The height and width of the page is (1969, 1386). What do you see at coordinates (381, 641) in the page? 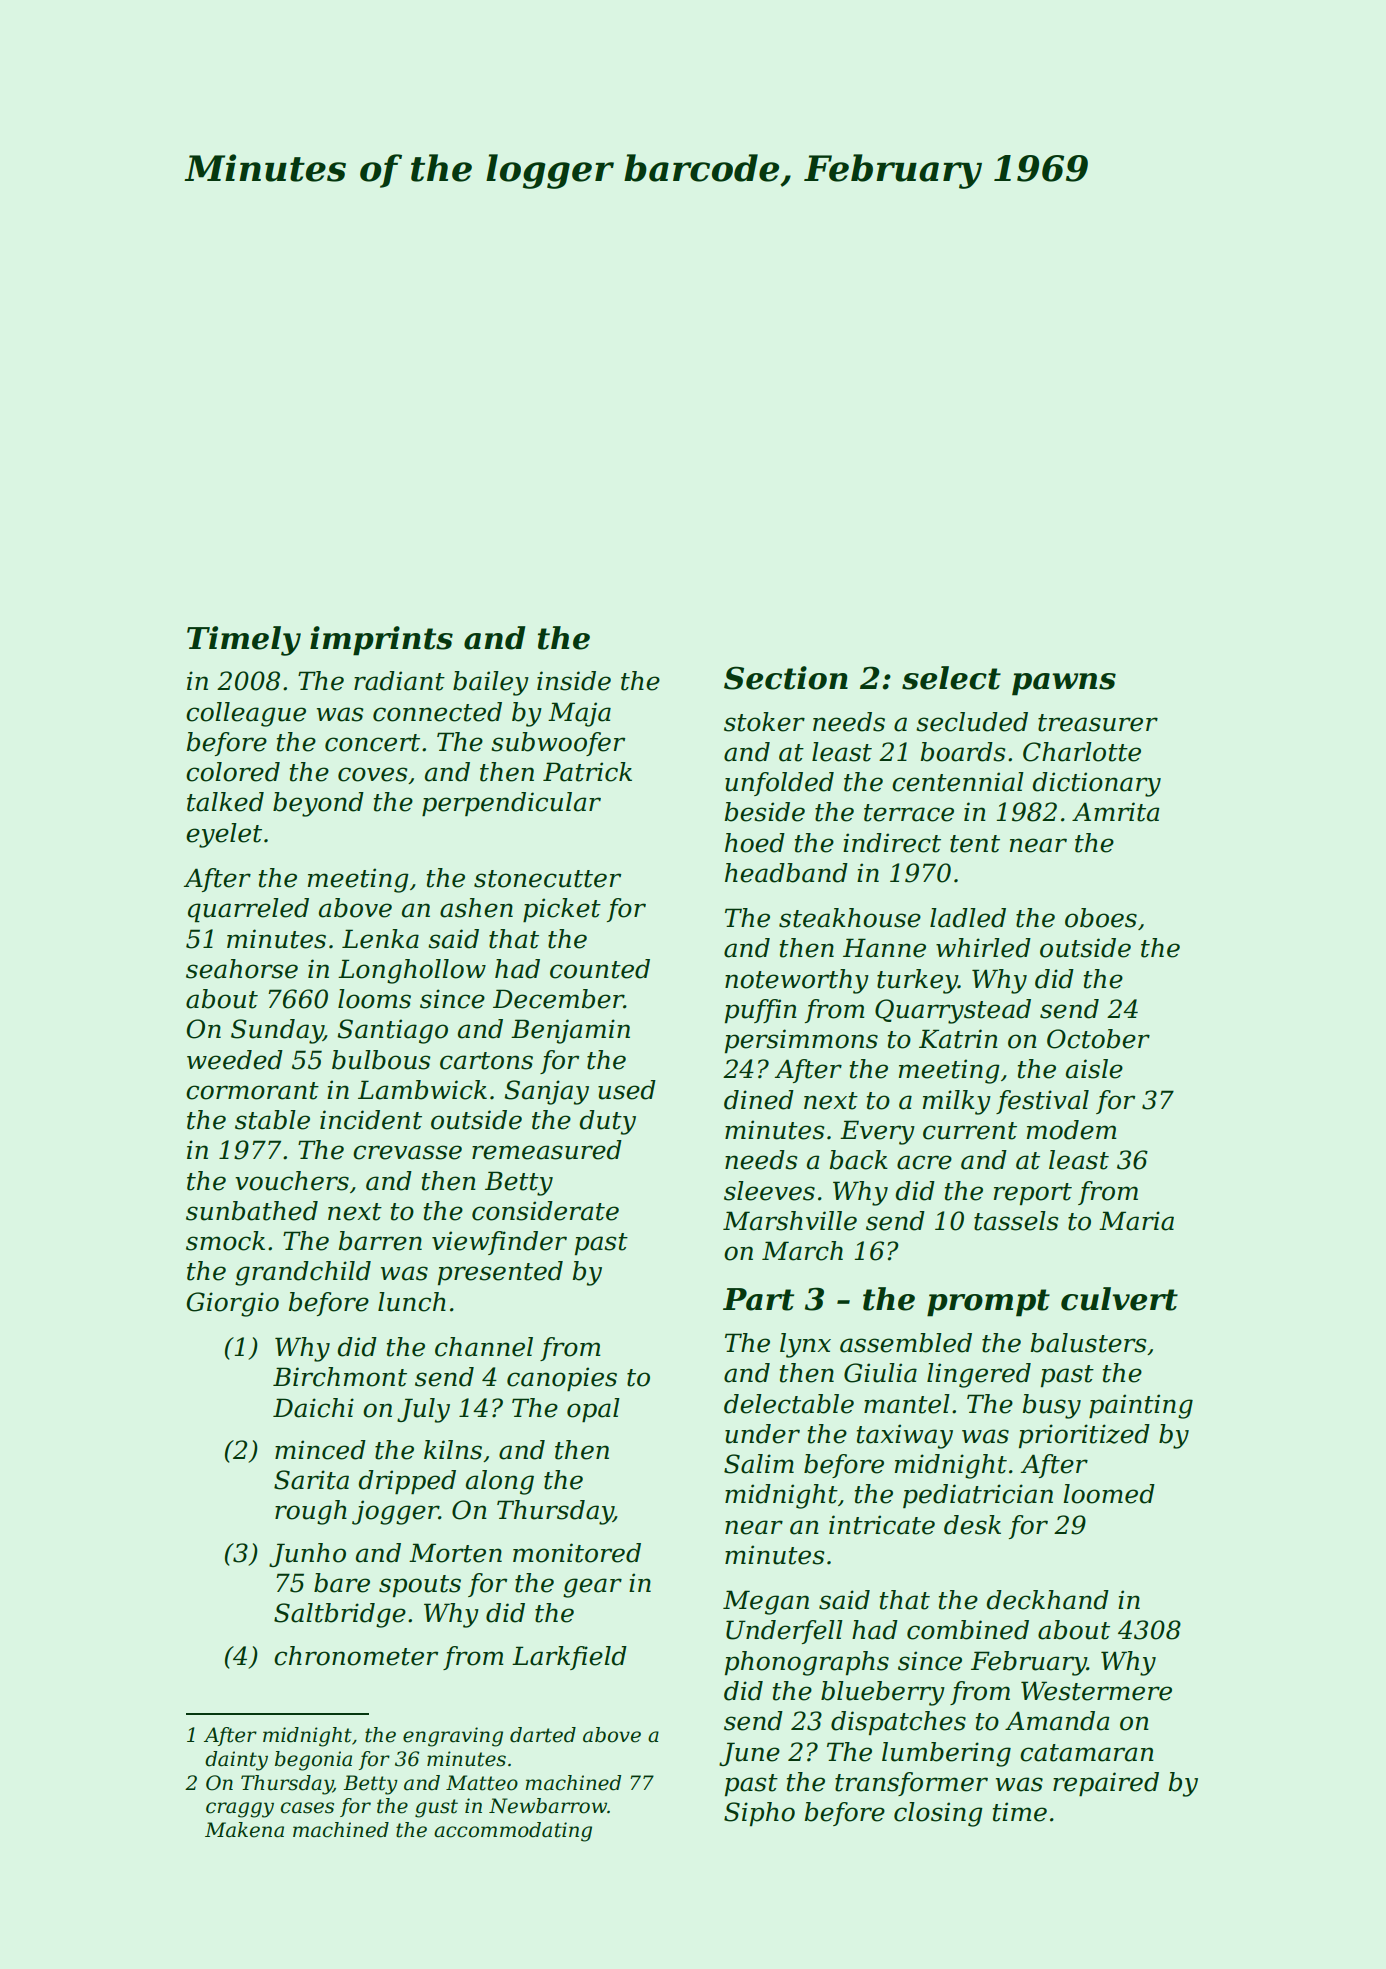
I see `imprints` at bounding box center [381, 641].
